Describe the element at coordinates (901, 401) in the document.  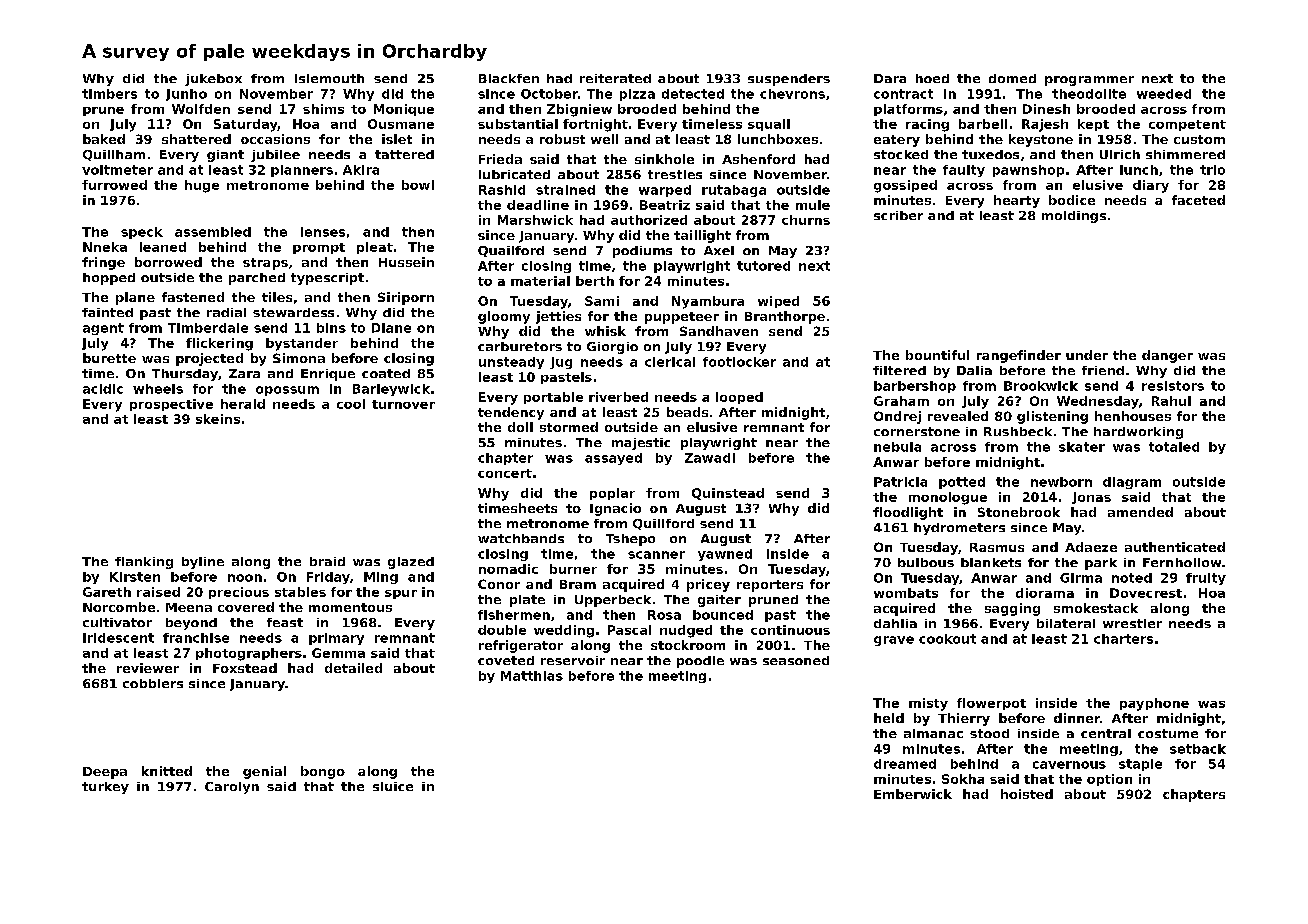
I see `Graham` at that location.
